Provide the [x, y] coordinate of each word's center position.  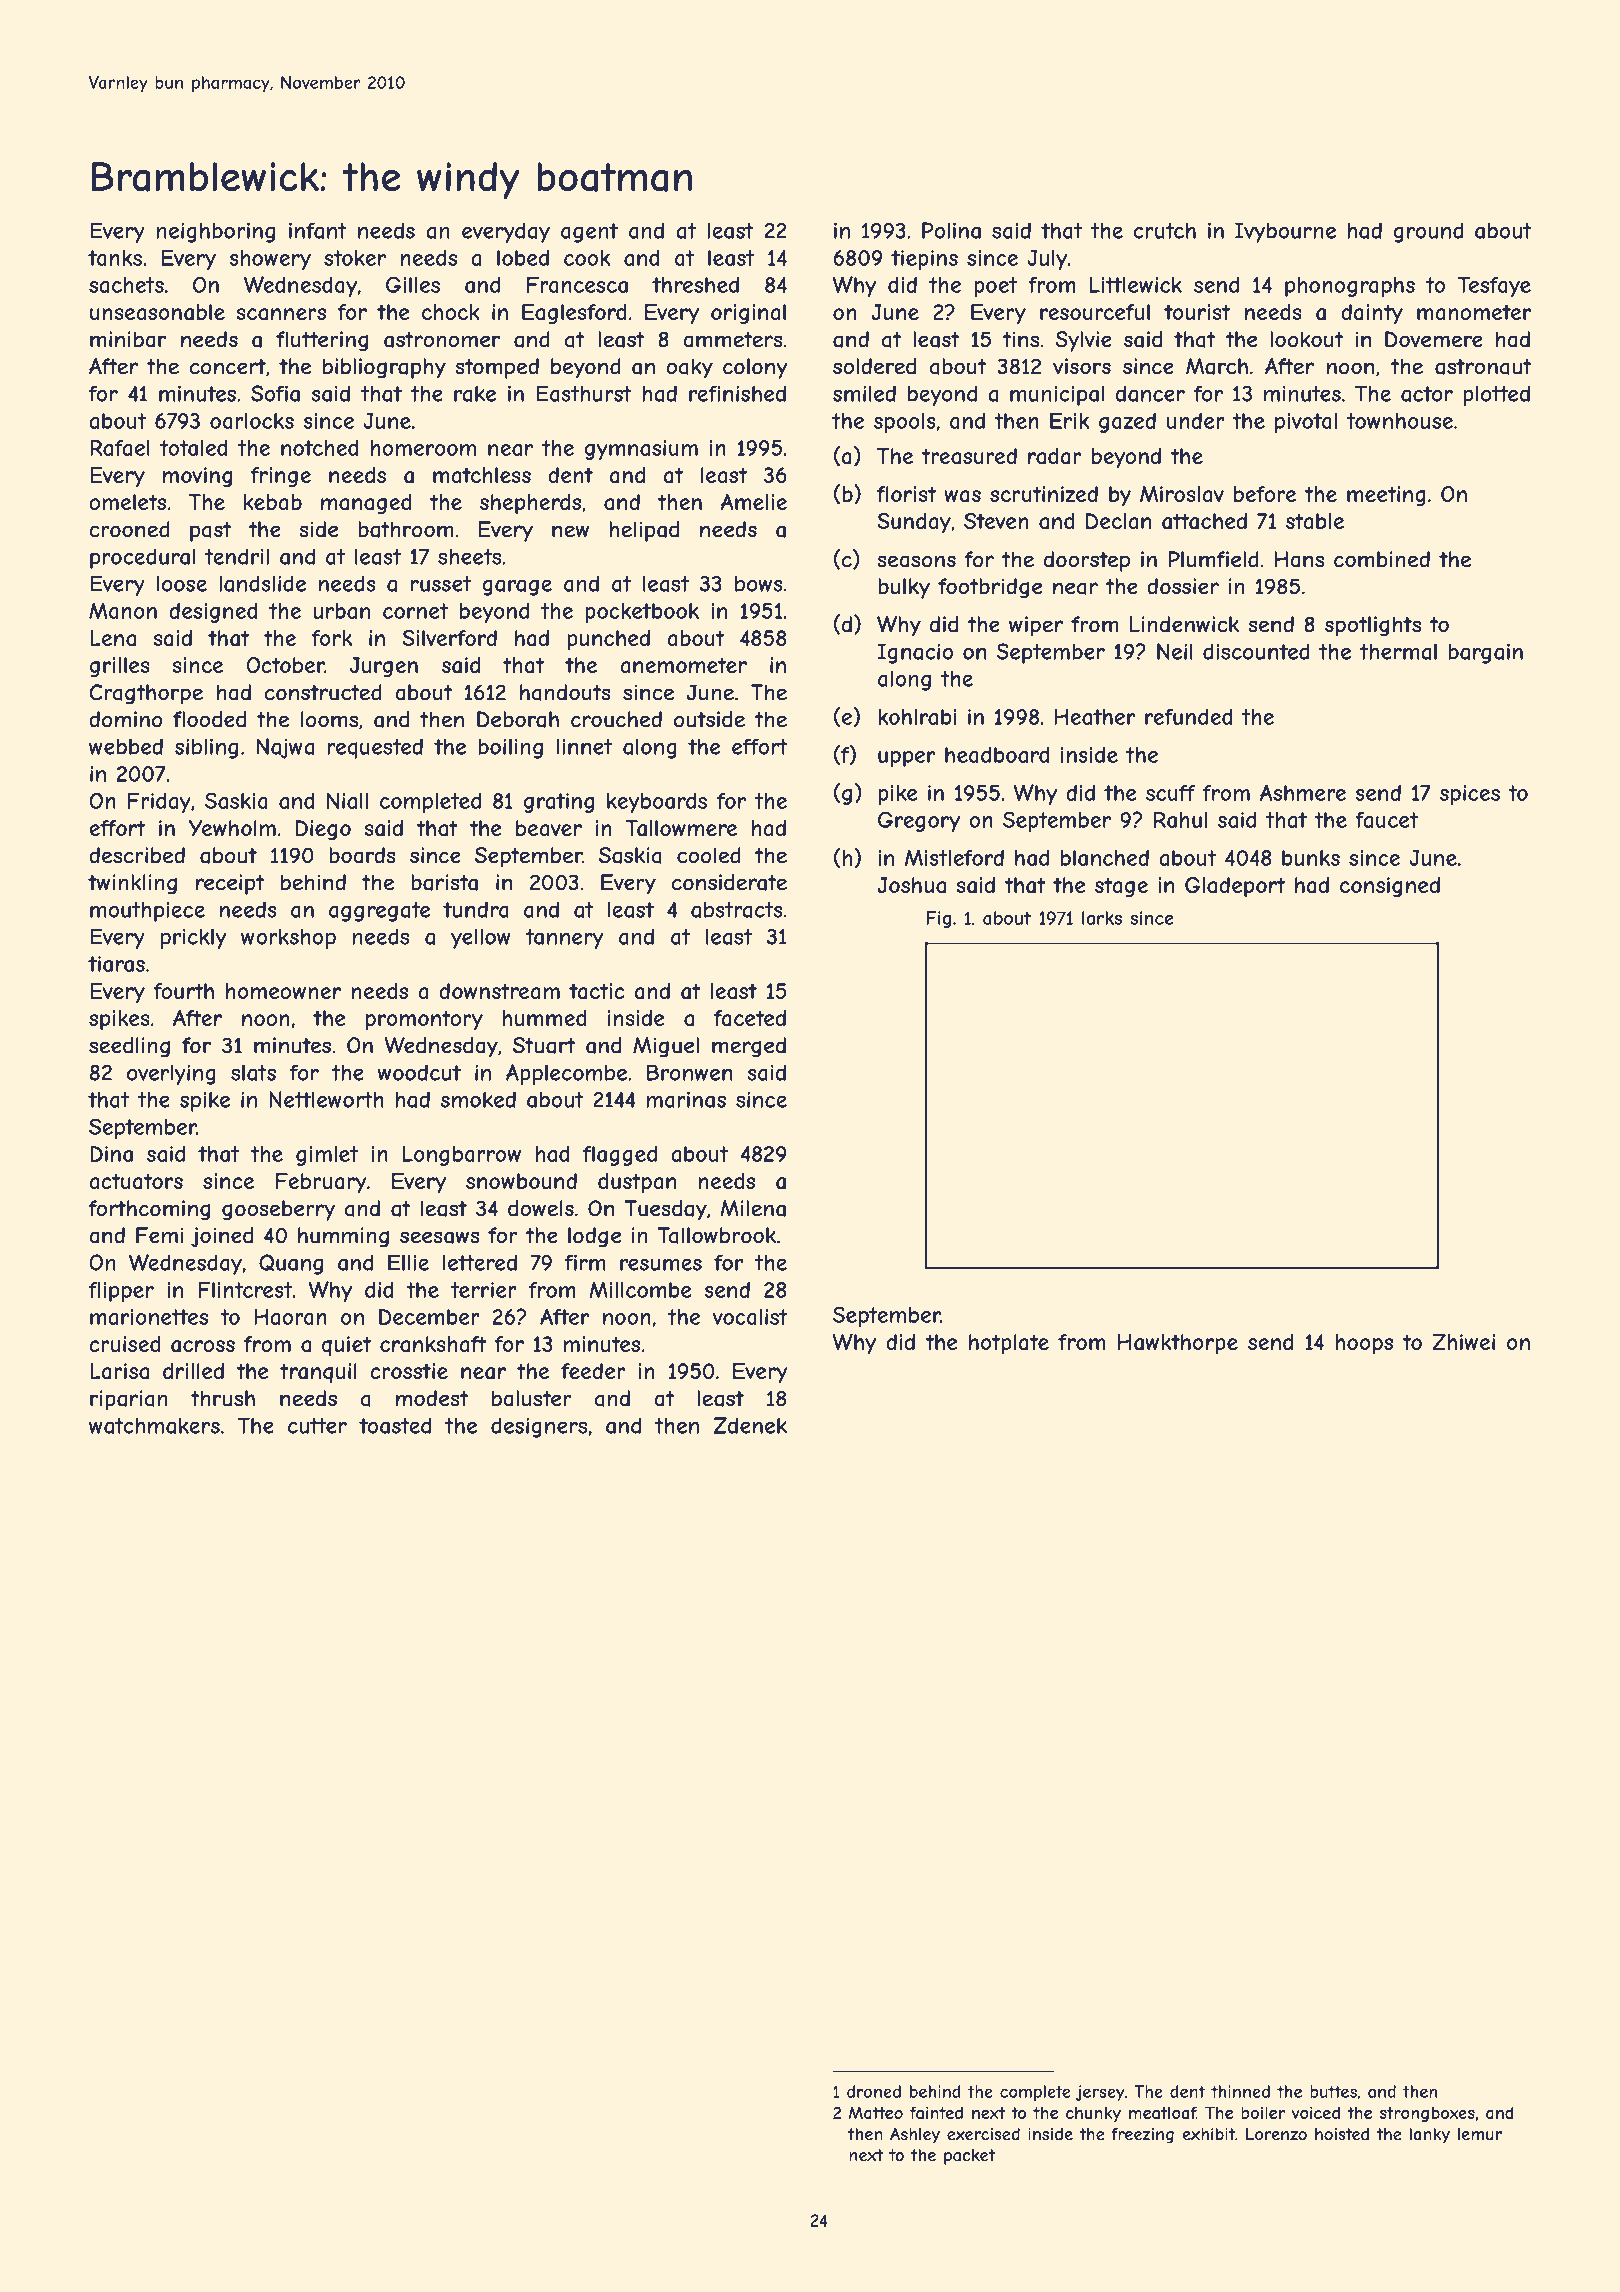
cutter [317, 1426]
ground [1428, 232]
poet [995, 287]
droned [874, 2091]
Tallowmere [681, 828]
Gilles [413, 284]
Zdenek [750, 1425]
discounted [1256, 651]
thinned [1240, 2091]
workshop [288, 939]
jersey [1100, 2093]
